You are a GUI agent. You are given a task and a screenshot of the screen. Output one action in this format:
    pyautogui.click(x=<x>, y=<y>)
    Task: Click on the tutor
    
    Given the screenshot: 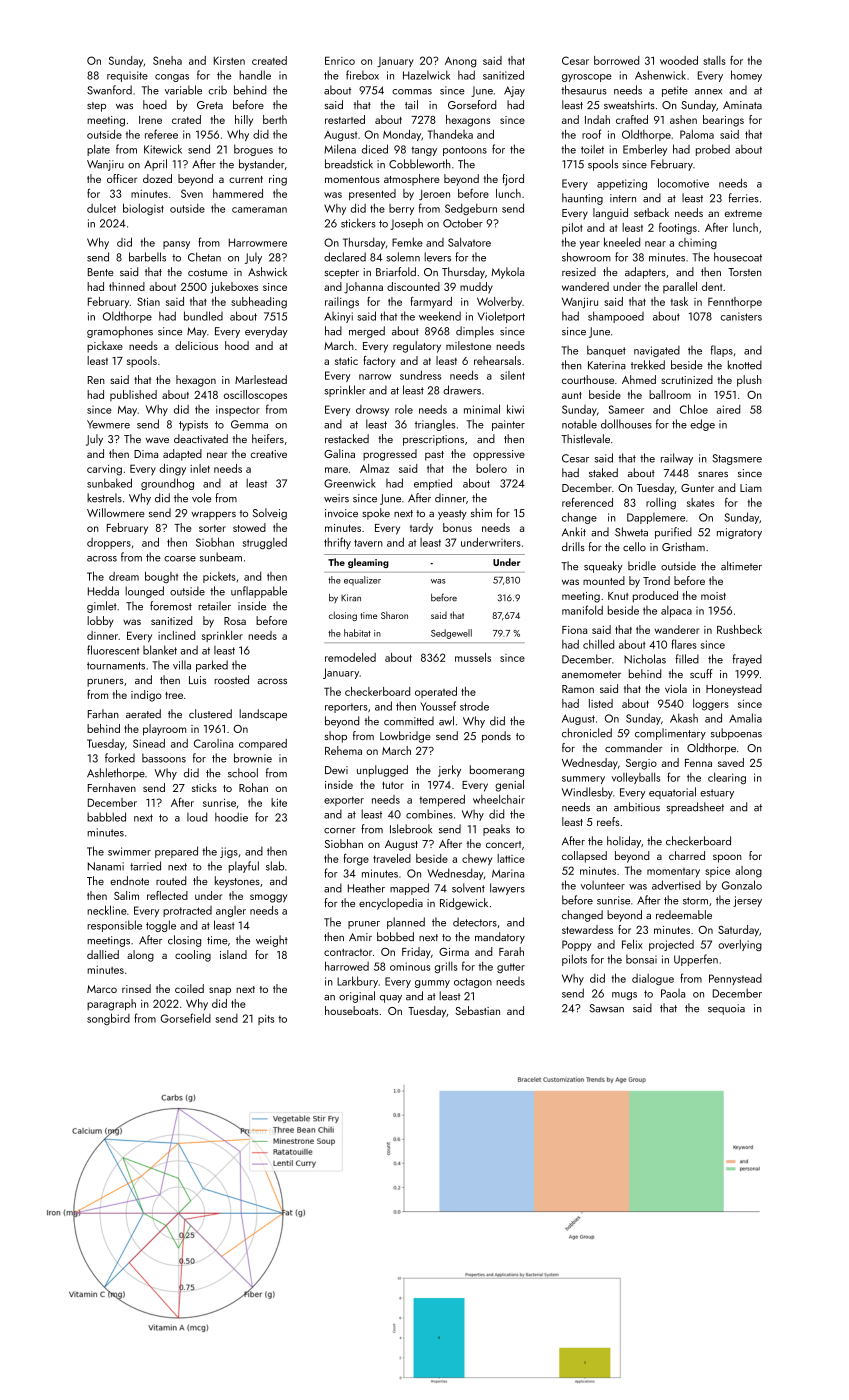 What is the action you would take?
    pyautogui.click(x=393, y=785)
